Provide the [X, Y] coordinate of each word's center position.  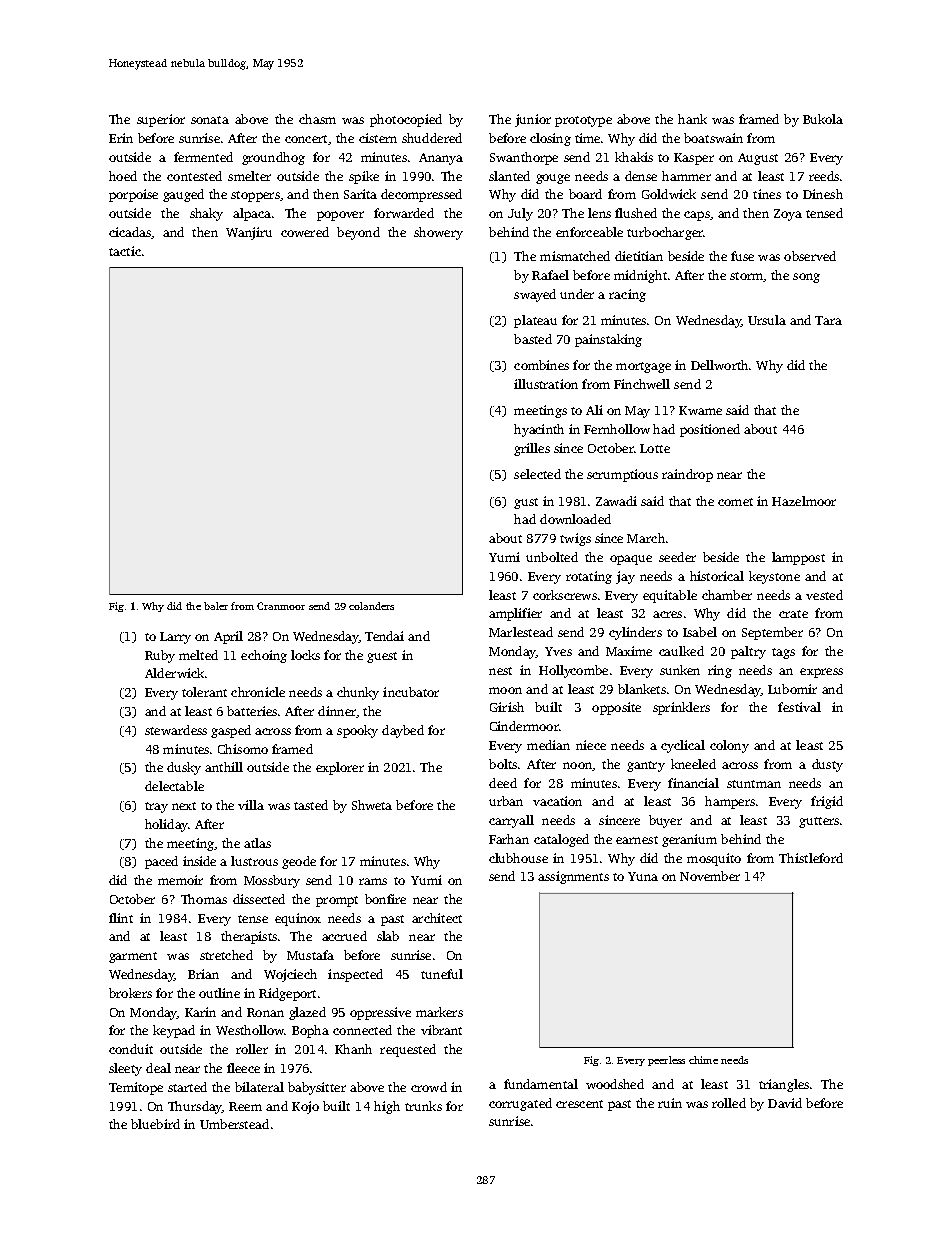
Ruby [160, 656]
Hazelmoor [804, 501]
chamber [727, 595]
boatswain [713, 138]
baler [216, 606]
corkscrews [565, 595]
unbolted [552, 557]
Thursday [195, 1107]
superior [161, 120]
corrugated [520, 1104]
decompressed [421, 195]
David [785, 1103]
